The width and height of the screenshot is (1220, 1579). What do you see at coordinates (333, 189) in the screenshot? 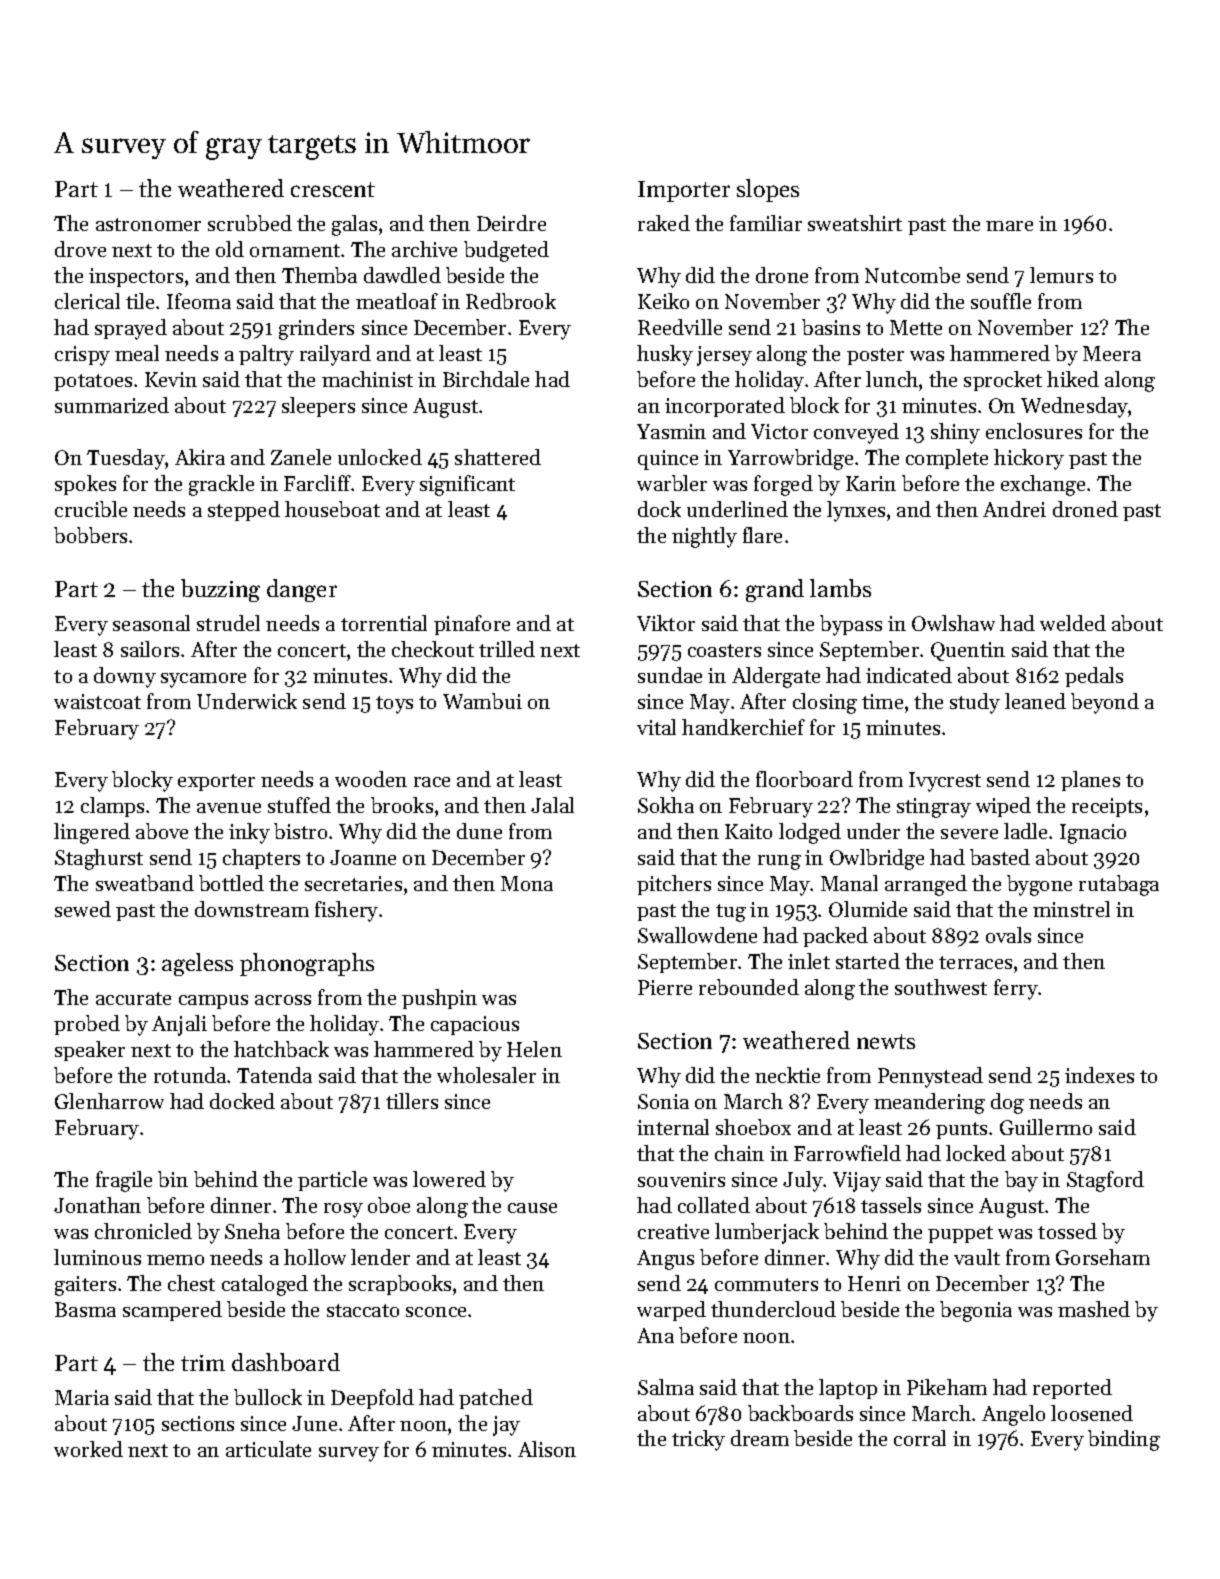
I see `crescent` at bounding box center [333, 189].
